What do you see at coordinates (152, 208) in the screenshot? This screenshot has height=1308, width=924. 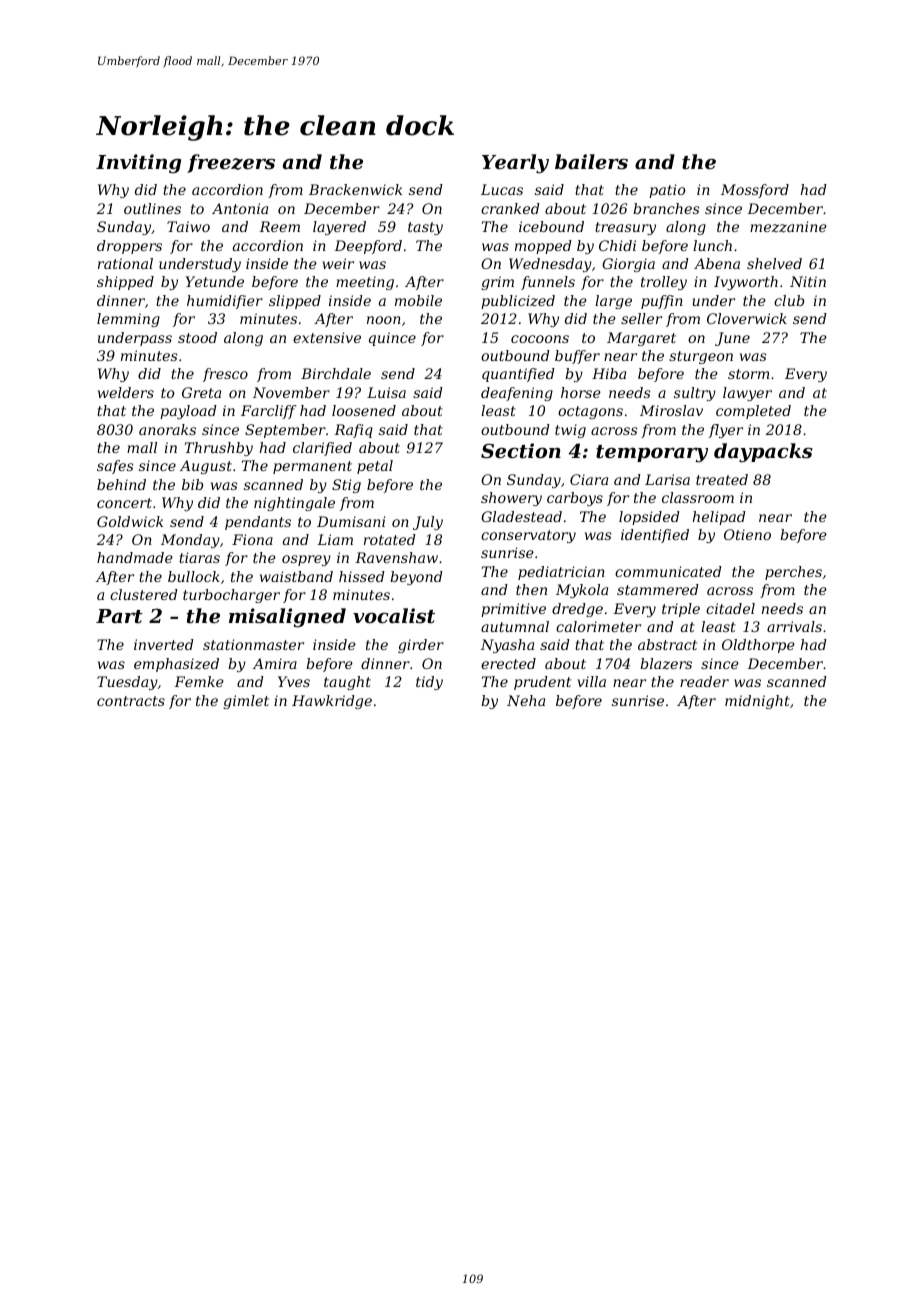 I see `outlines` at bounding box center [152, 208].
